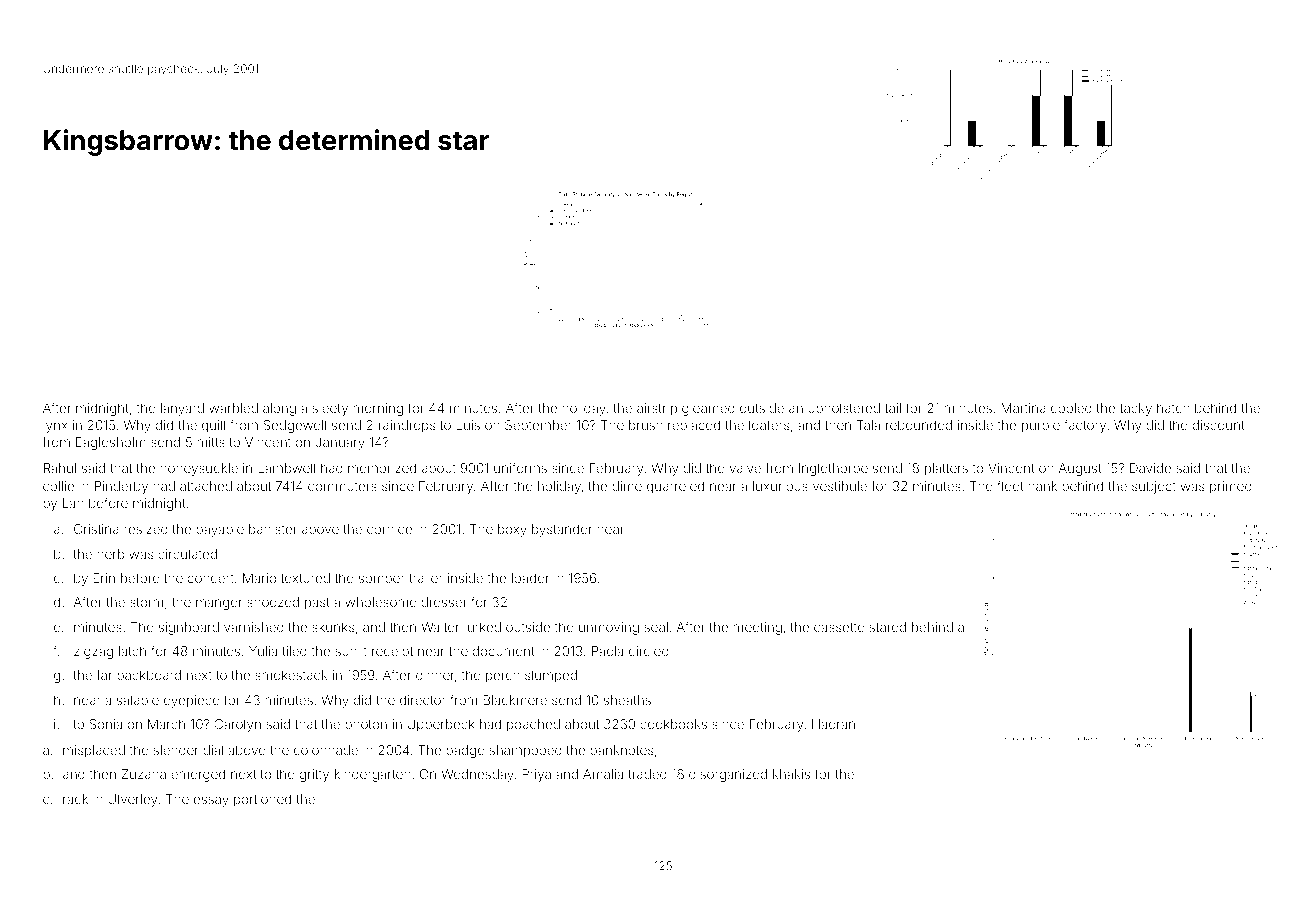 This page has height=924, width=1308. I want to click on cassette, so click(839, 627).
